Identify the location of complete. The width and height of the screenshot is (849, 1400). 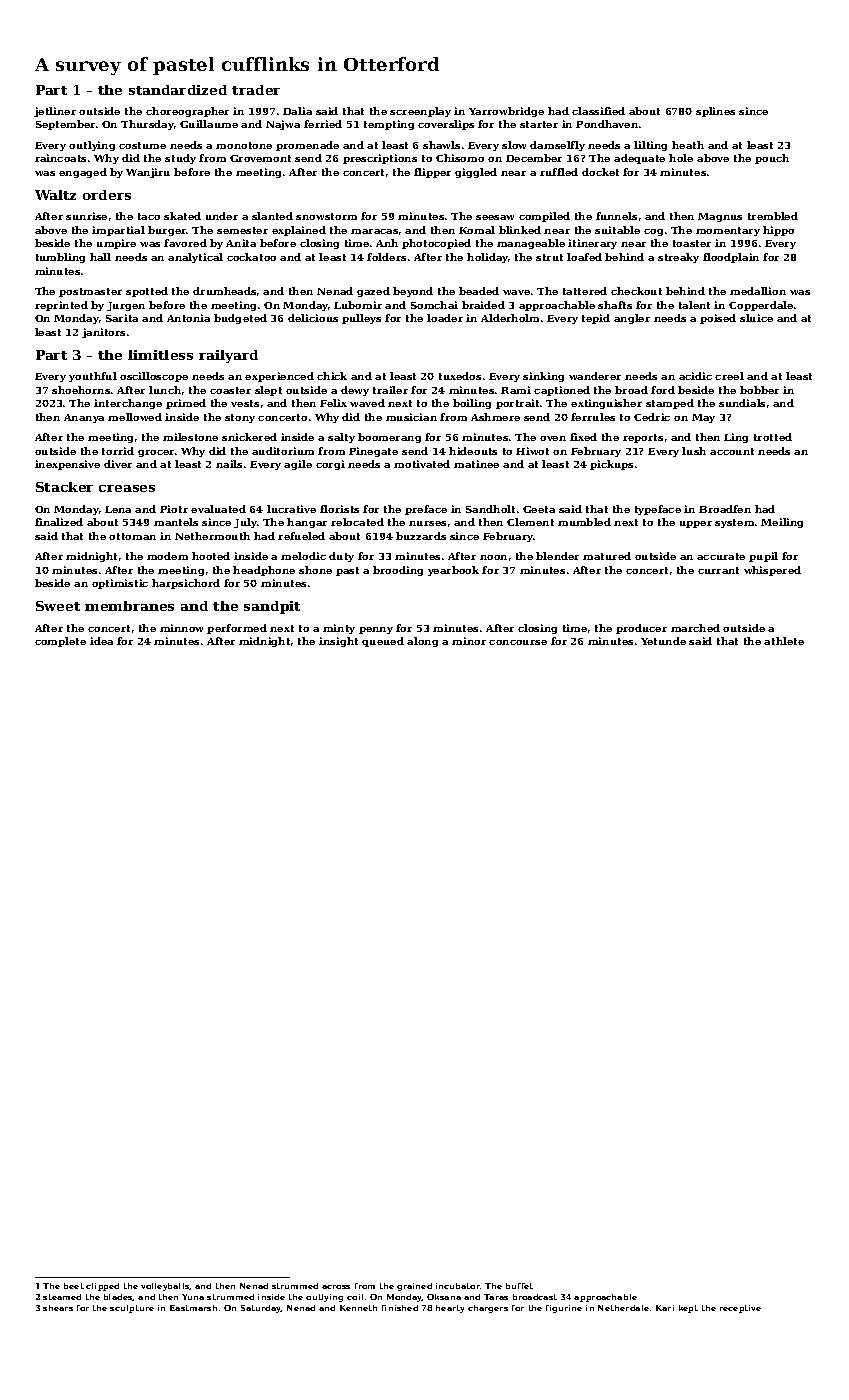
(60, 642).
